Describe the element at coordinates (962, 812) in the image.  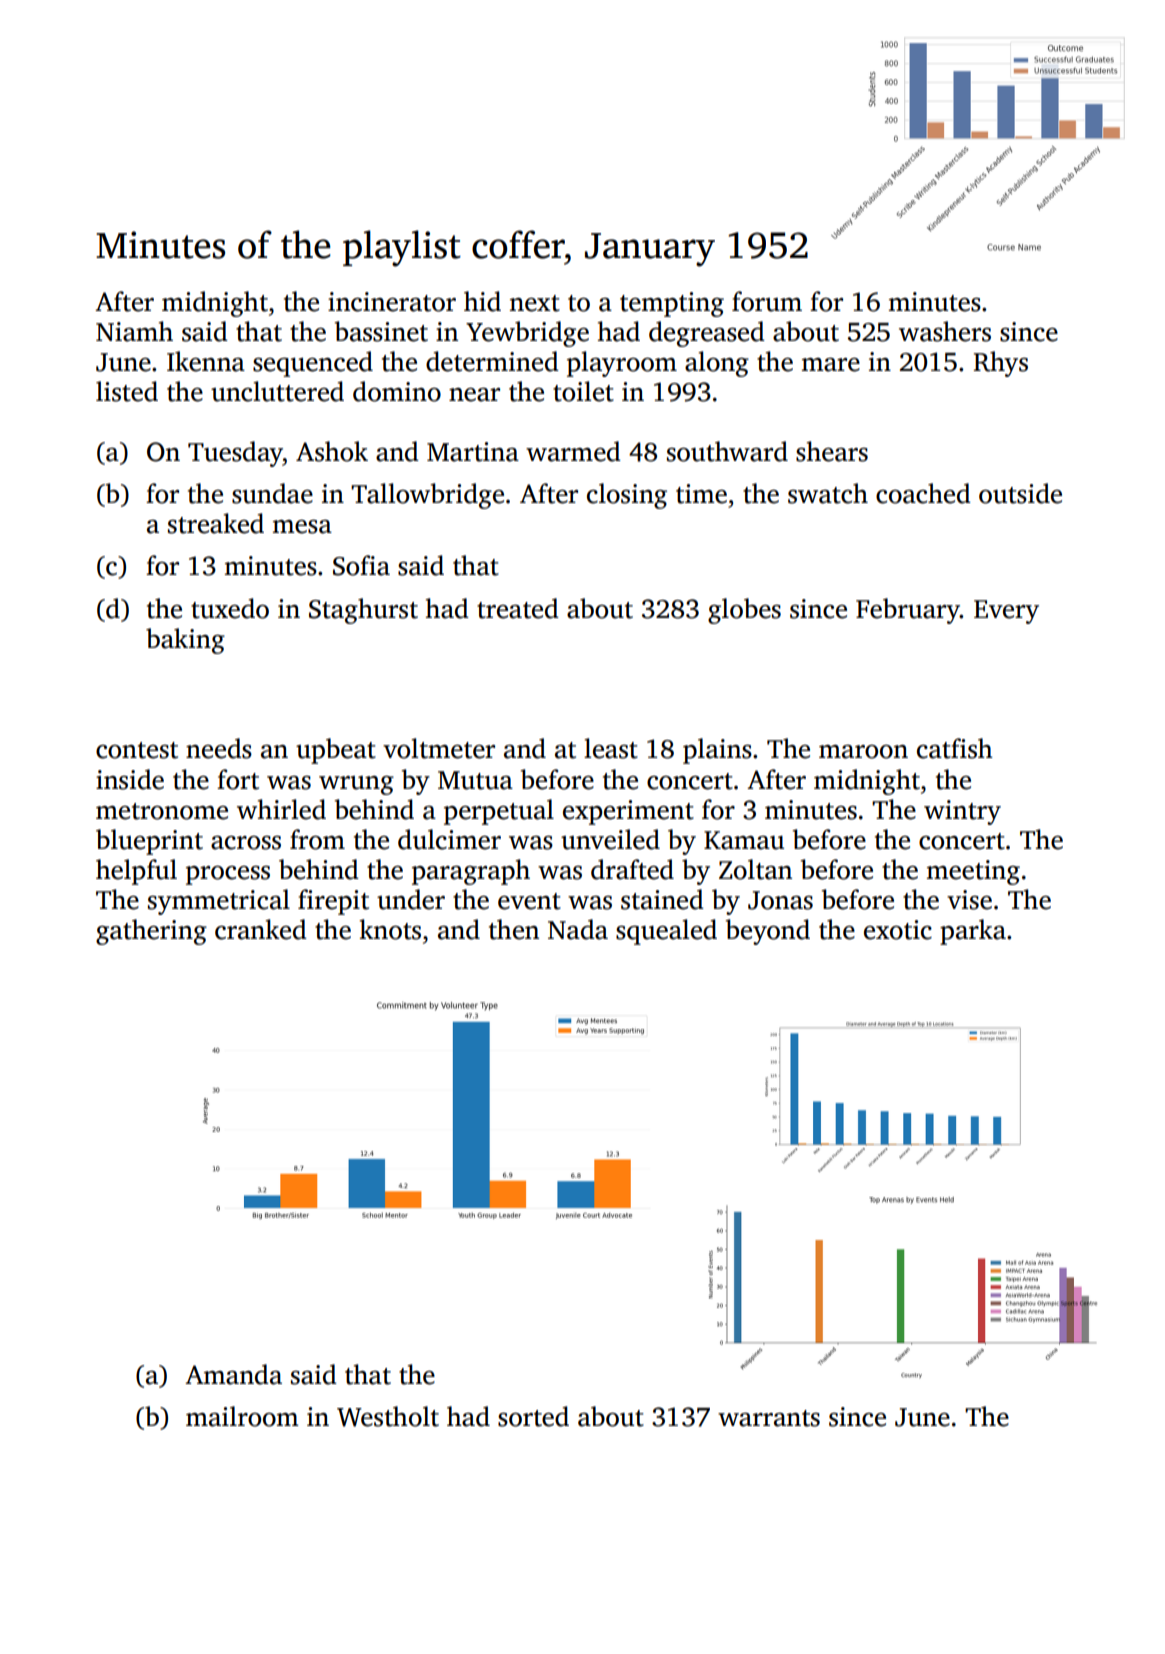
I see `wintry` at that location.
